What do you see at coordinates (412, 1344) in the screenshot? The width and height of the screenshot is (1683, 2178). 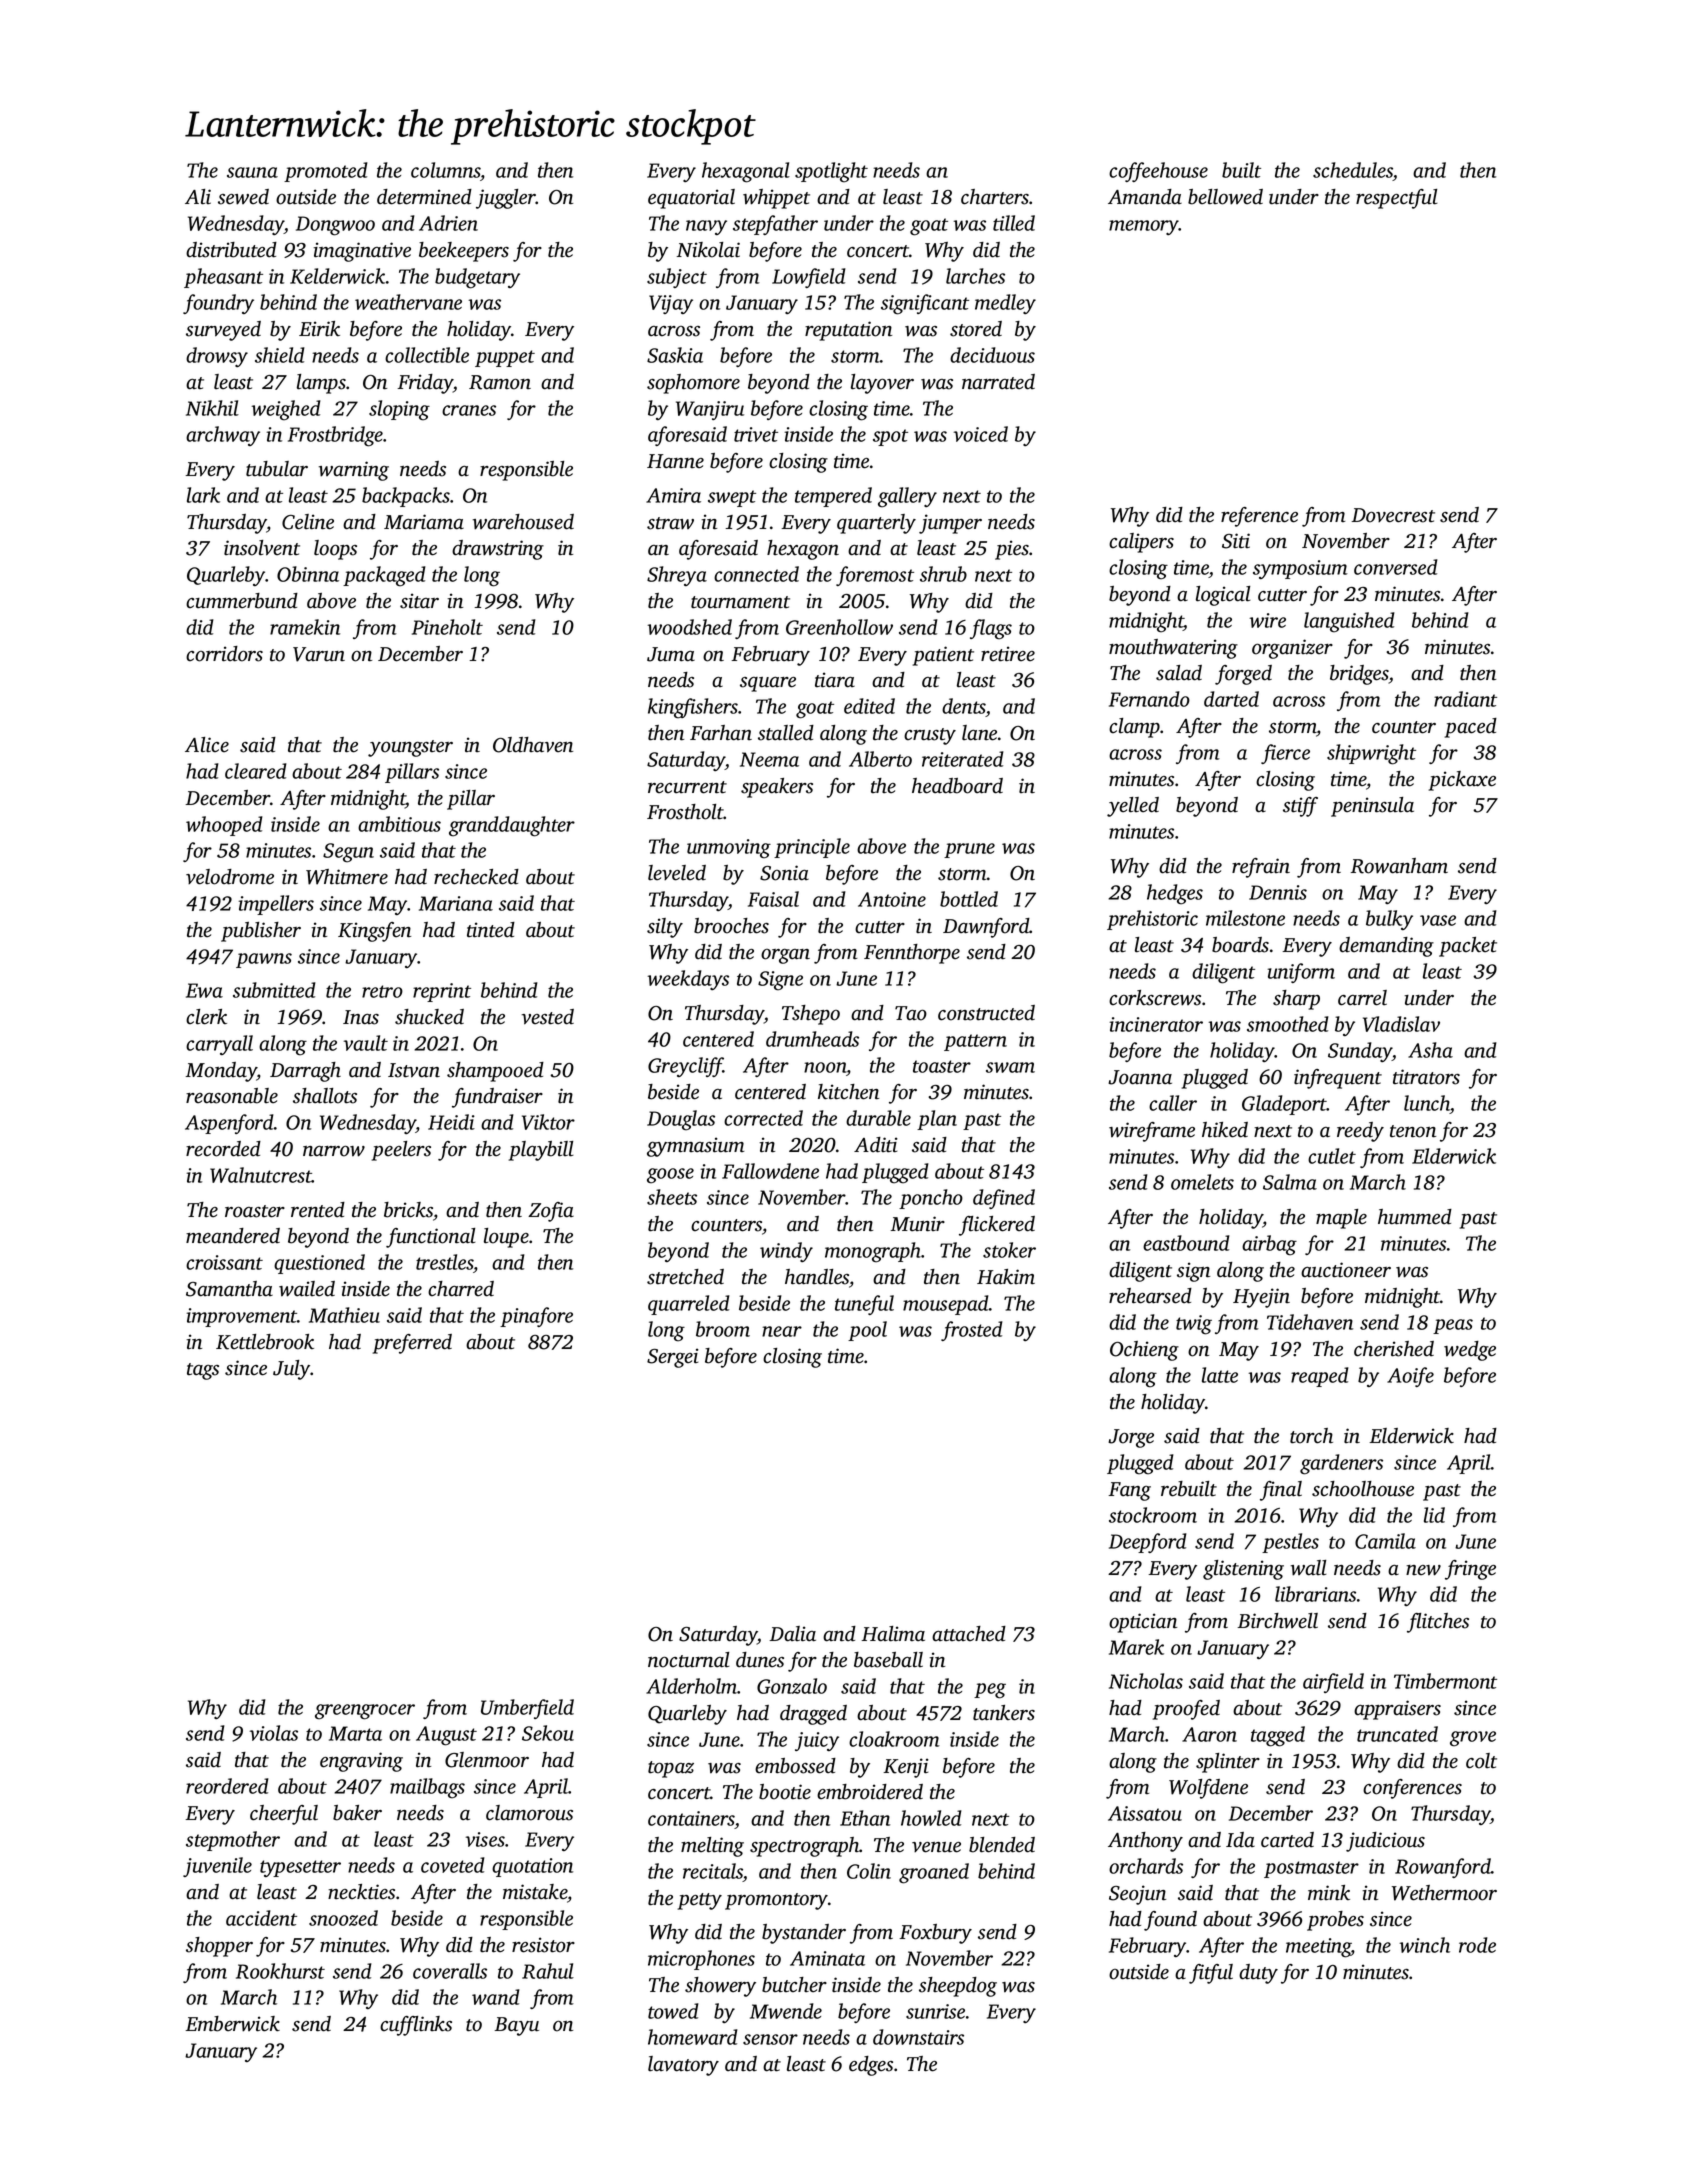 I see `preferred` at bounding box center [412, 1344].
